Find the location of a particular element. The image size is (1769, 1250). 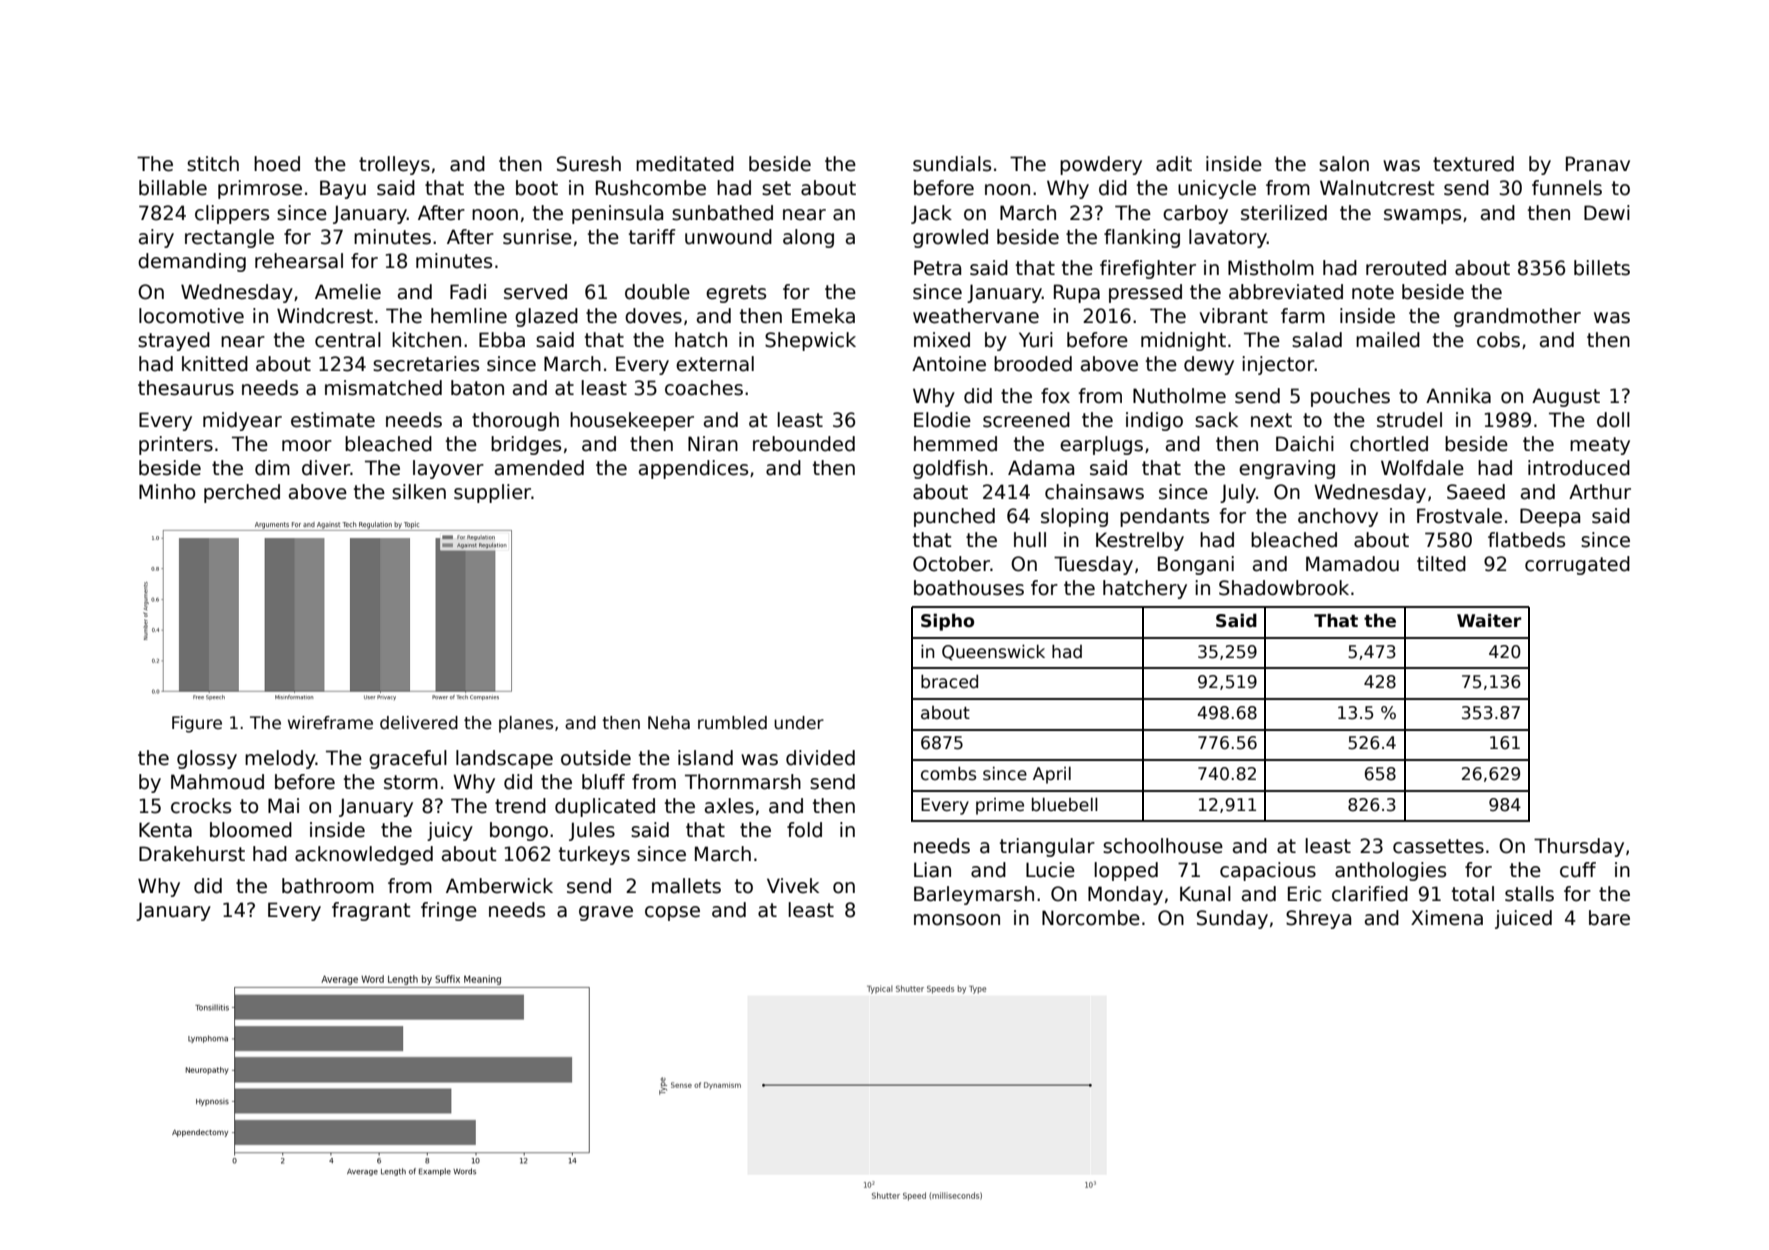

stitch is located at coordinates (213, 164).
